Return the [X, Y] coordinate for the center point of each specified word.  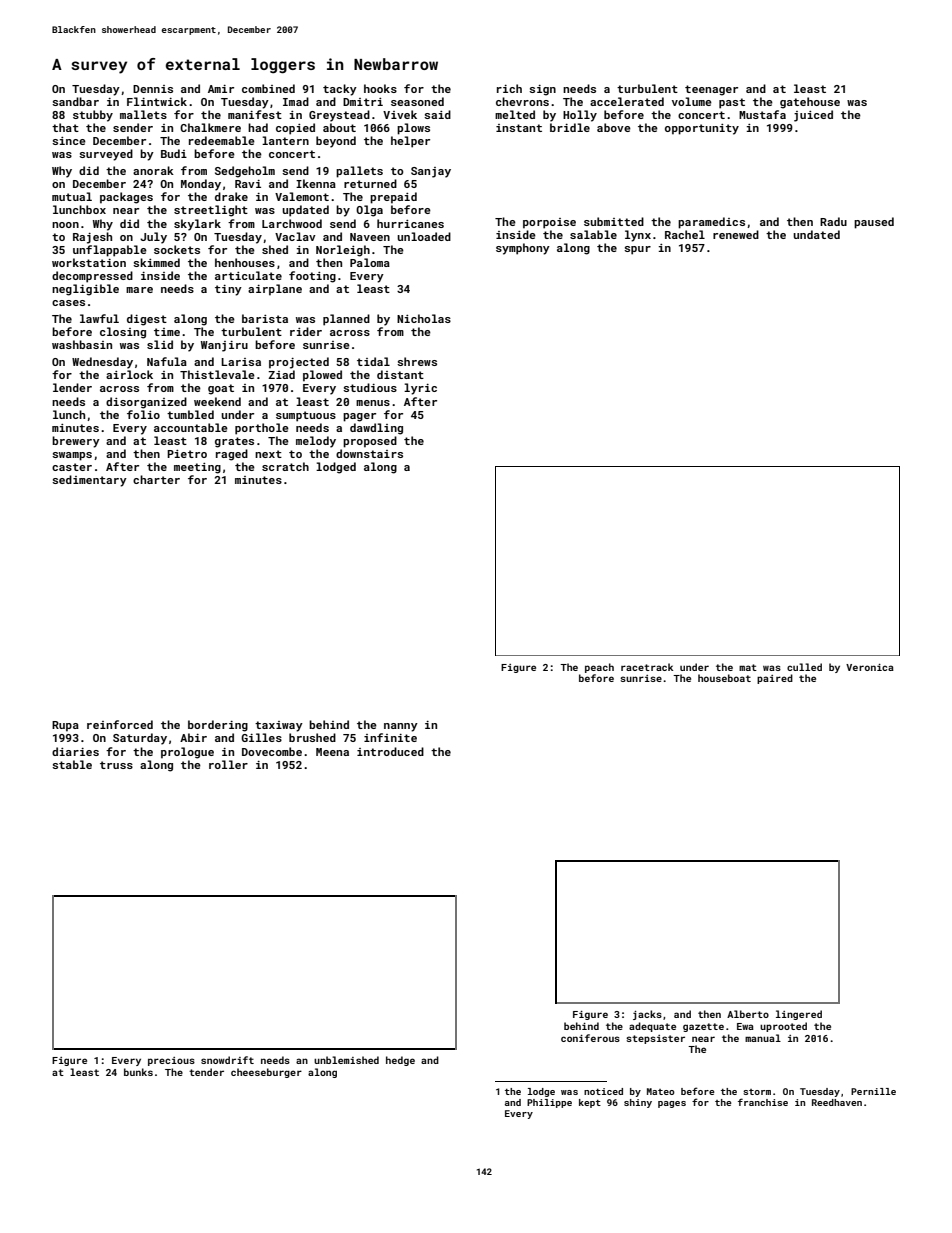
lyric [420, 389]
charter [156, 479]
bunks [138, 1072]
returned [370, 183]
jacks [647, 1015]
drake [231, 196]
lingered [799, 1015]
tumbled [190, 414]
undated [816, 234]
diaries [75, 751]
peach [599, 668]
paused [874, 223]
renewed [736, 234]
